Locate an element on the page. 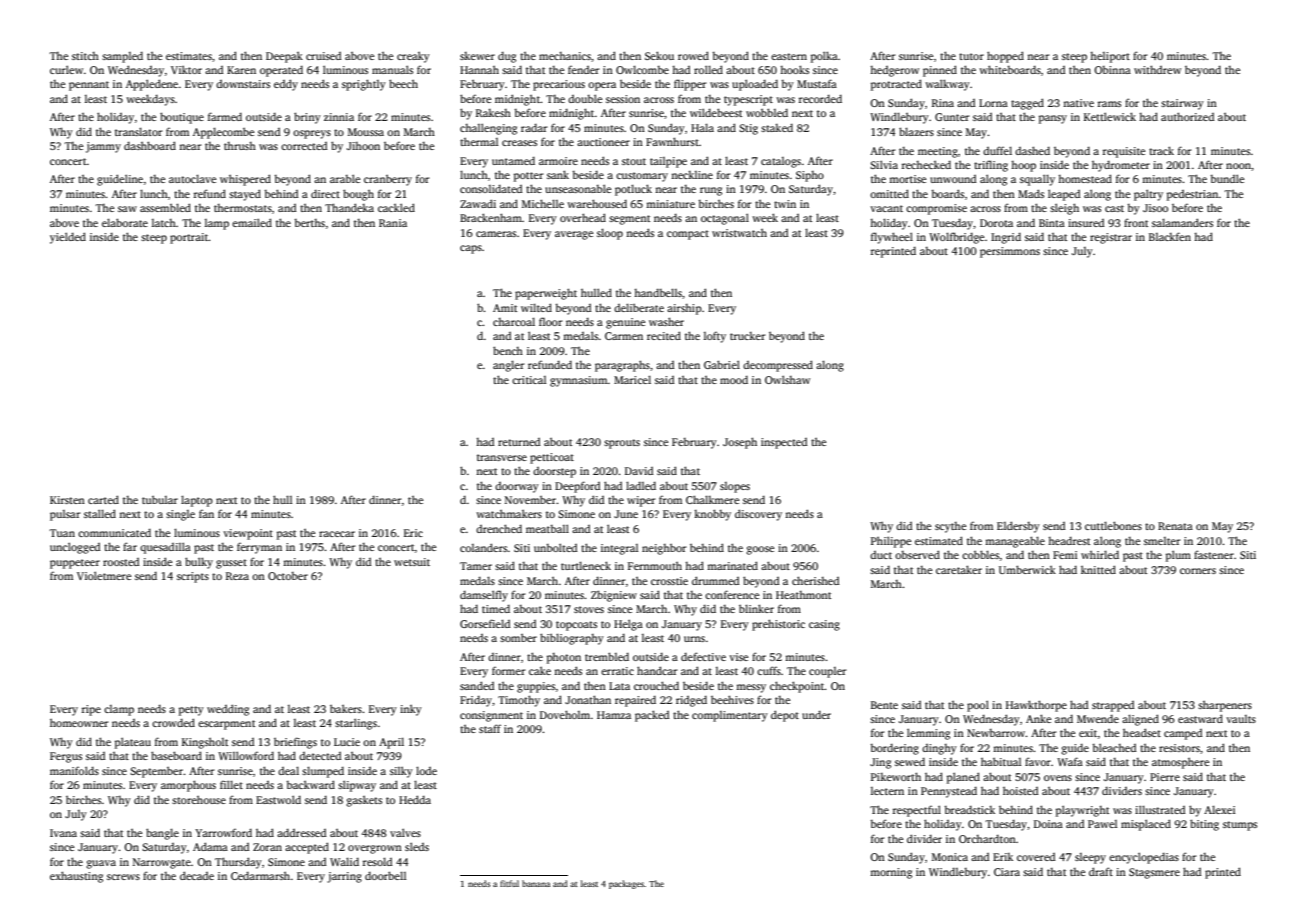  estimates is located at coordinates (189, 56).
